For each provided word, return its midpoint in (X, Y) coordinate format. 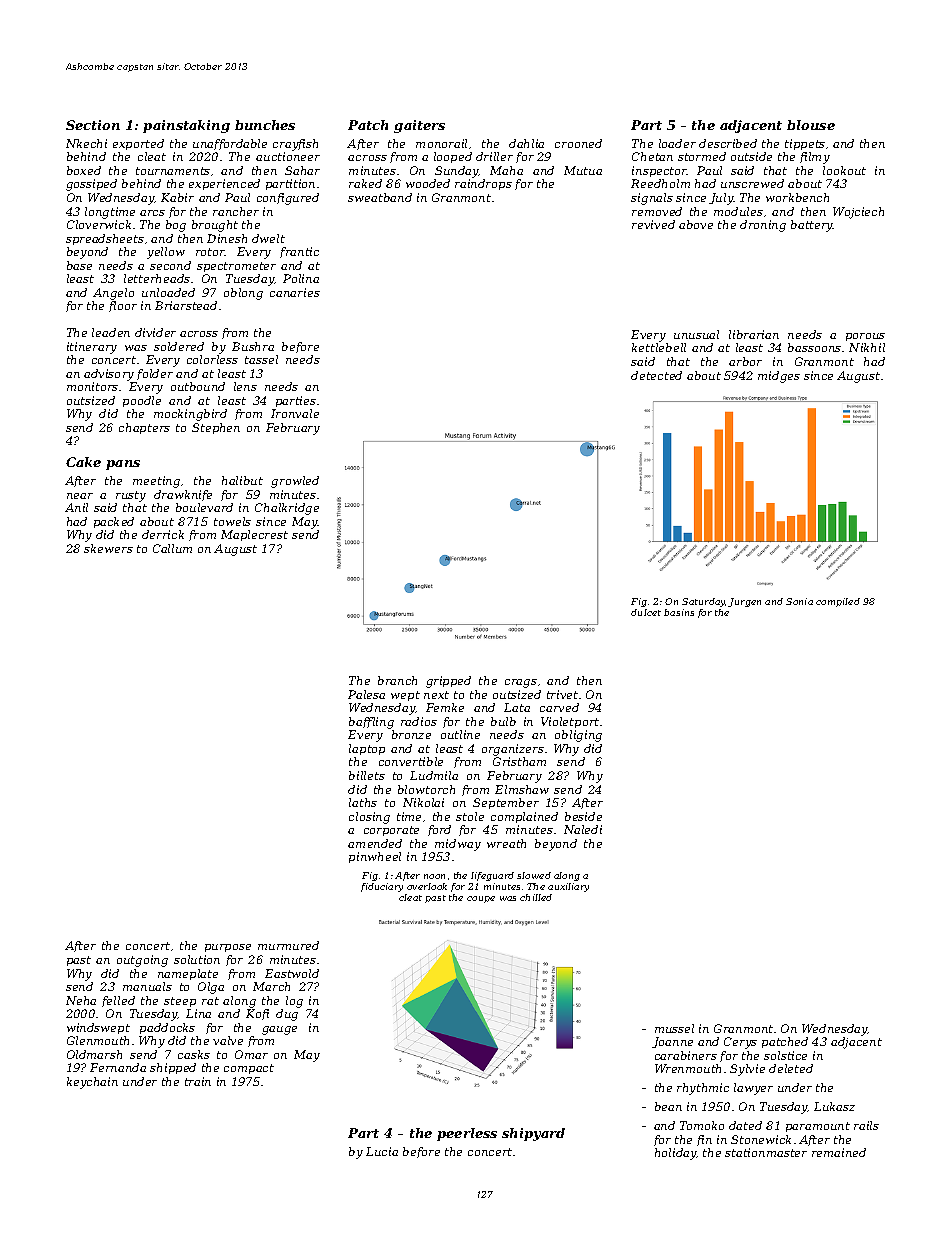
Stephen (216, 428)
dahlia (526, 143)
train (198, 1081)
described (728, 143)
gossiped (91, 185)
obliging (578, 736)
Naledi (583, 829)
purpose (228, 948)
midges (779, 377)
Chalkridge (287, 509)
